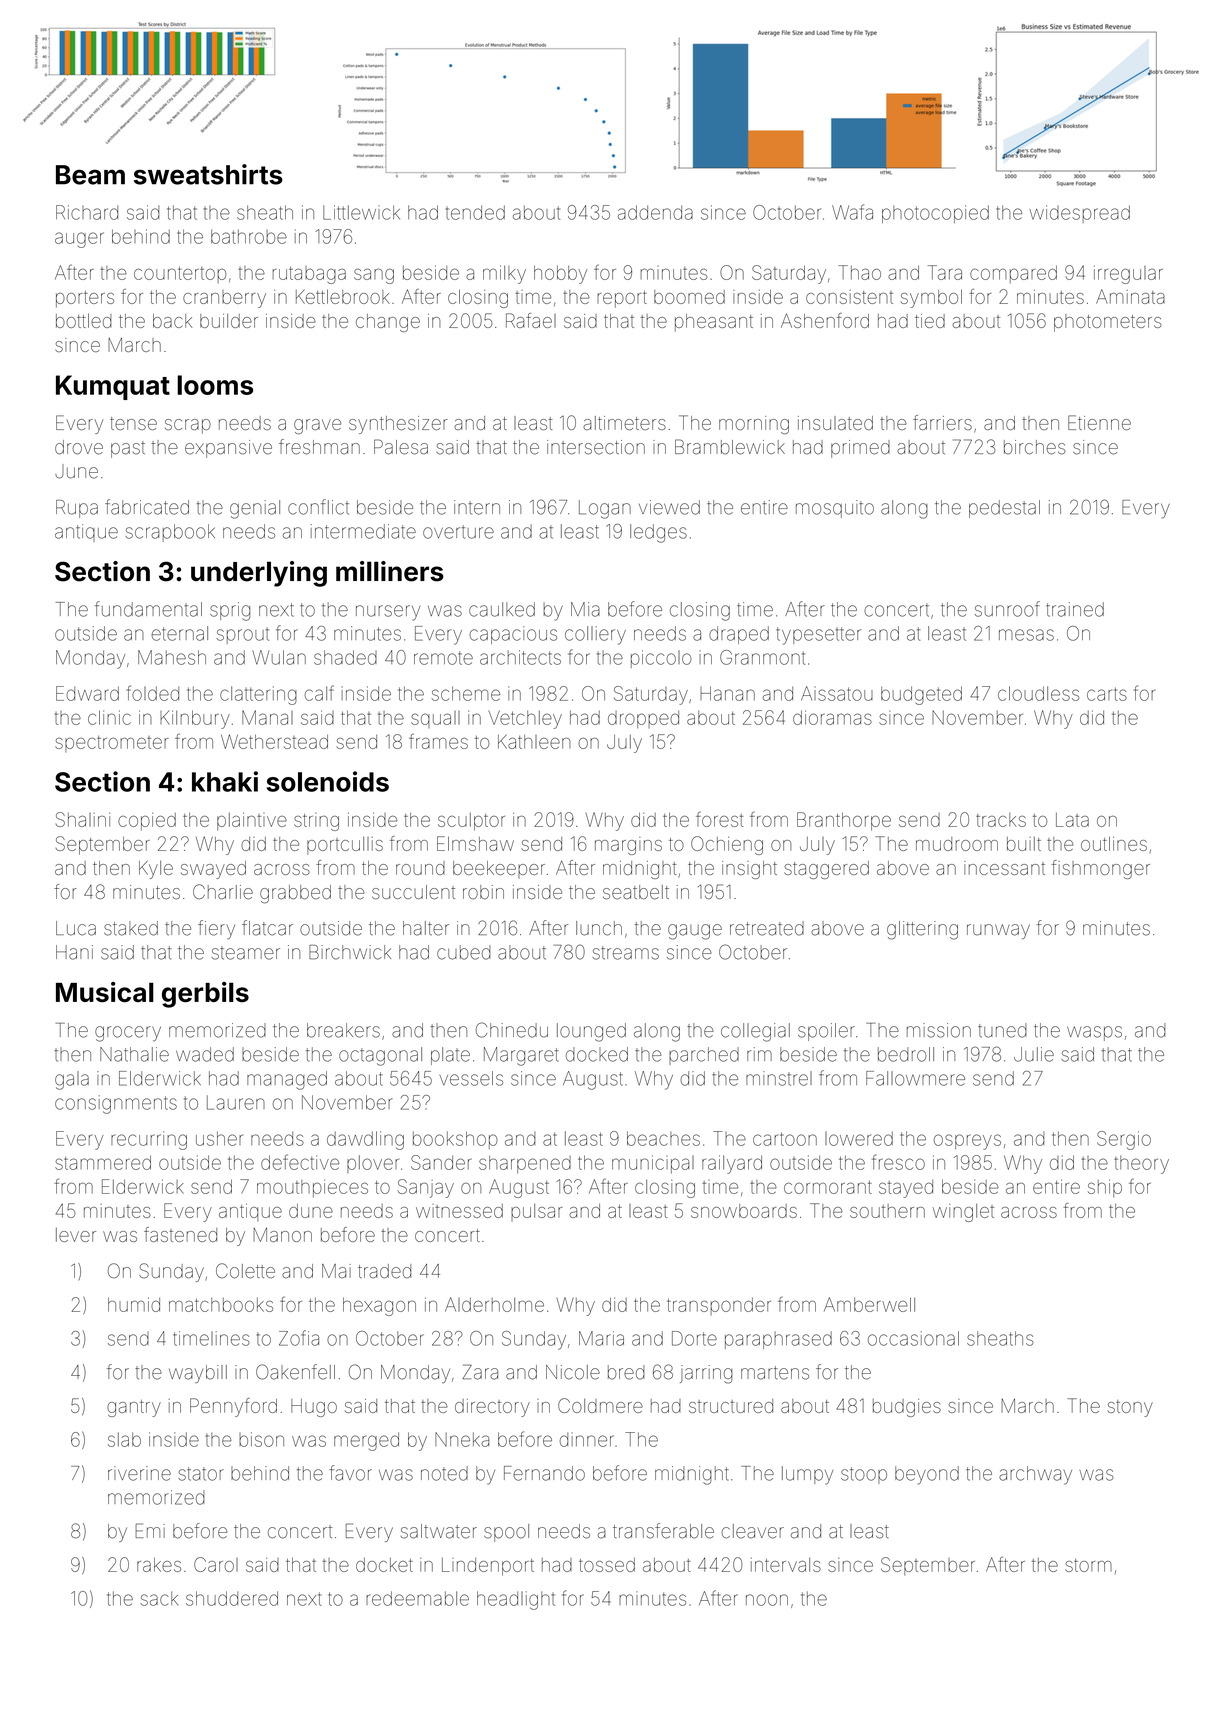  What do you see at coordinates (361, 212) in the screenshot?
I see `Littlewick` at bounding box center [361, 212].
